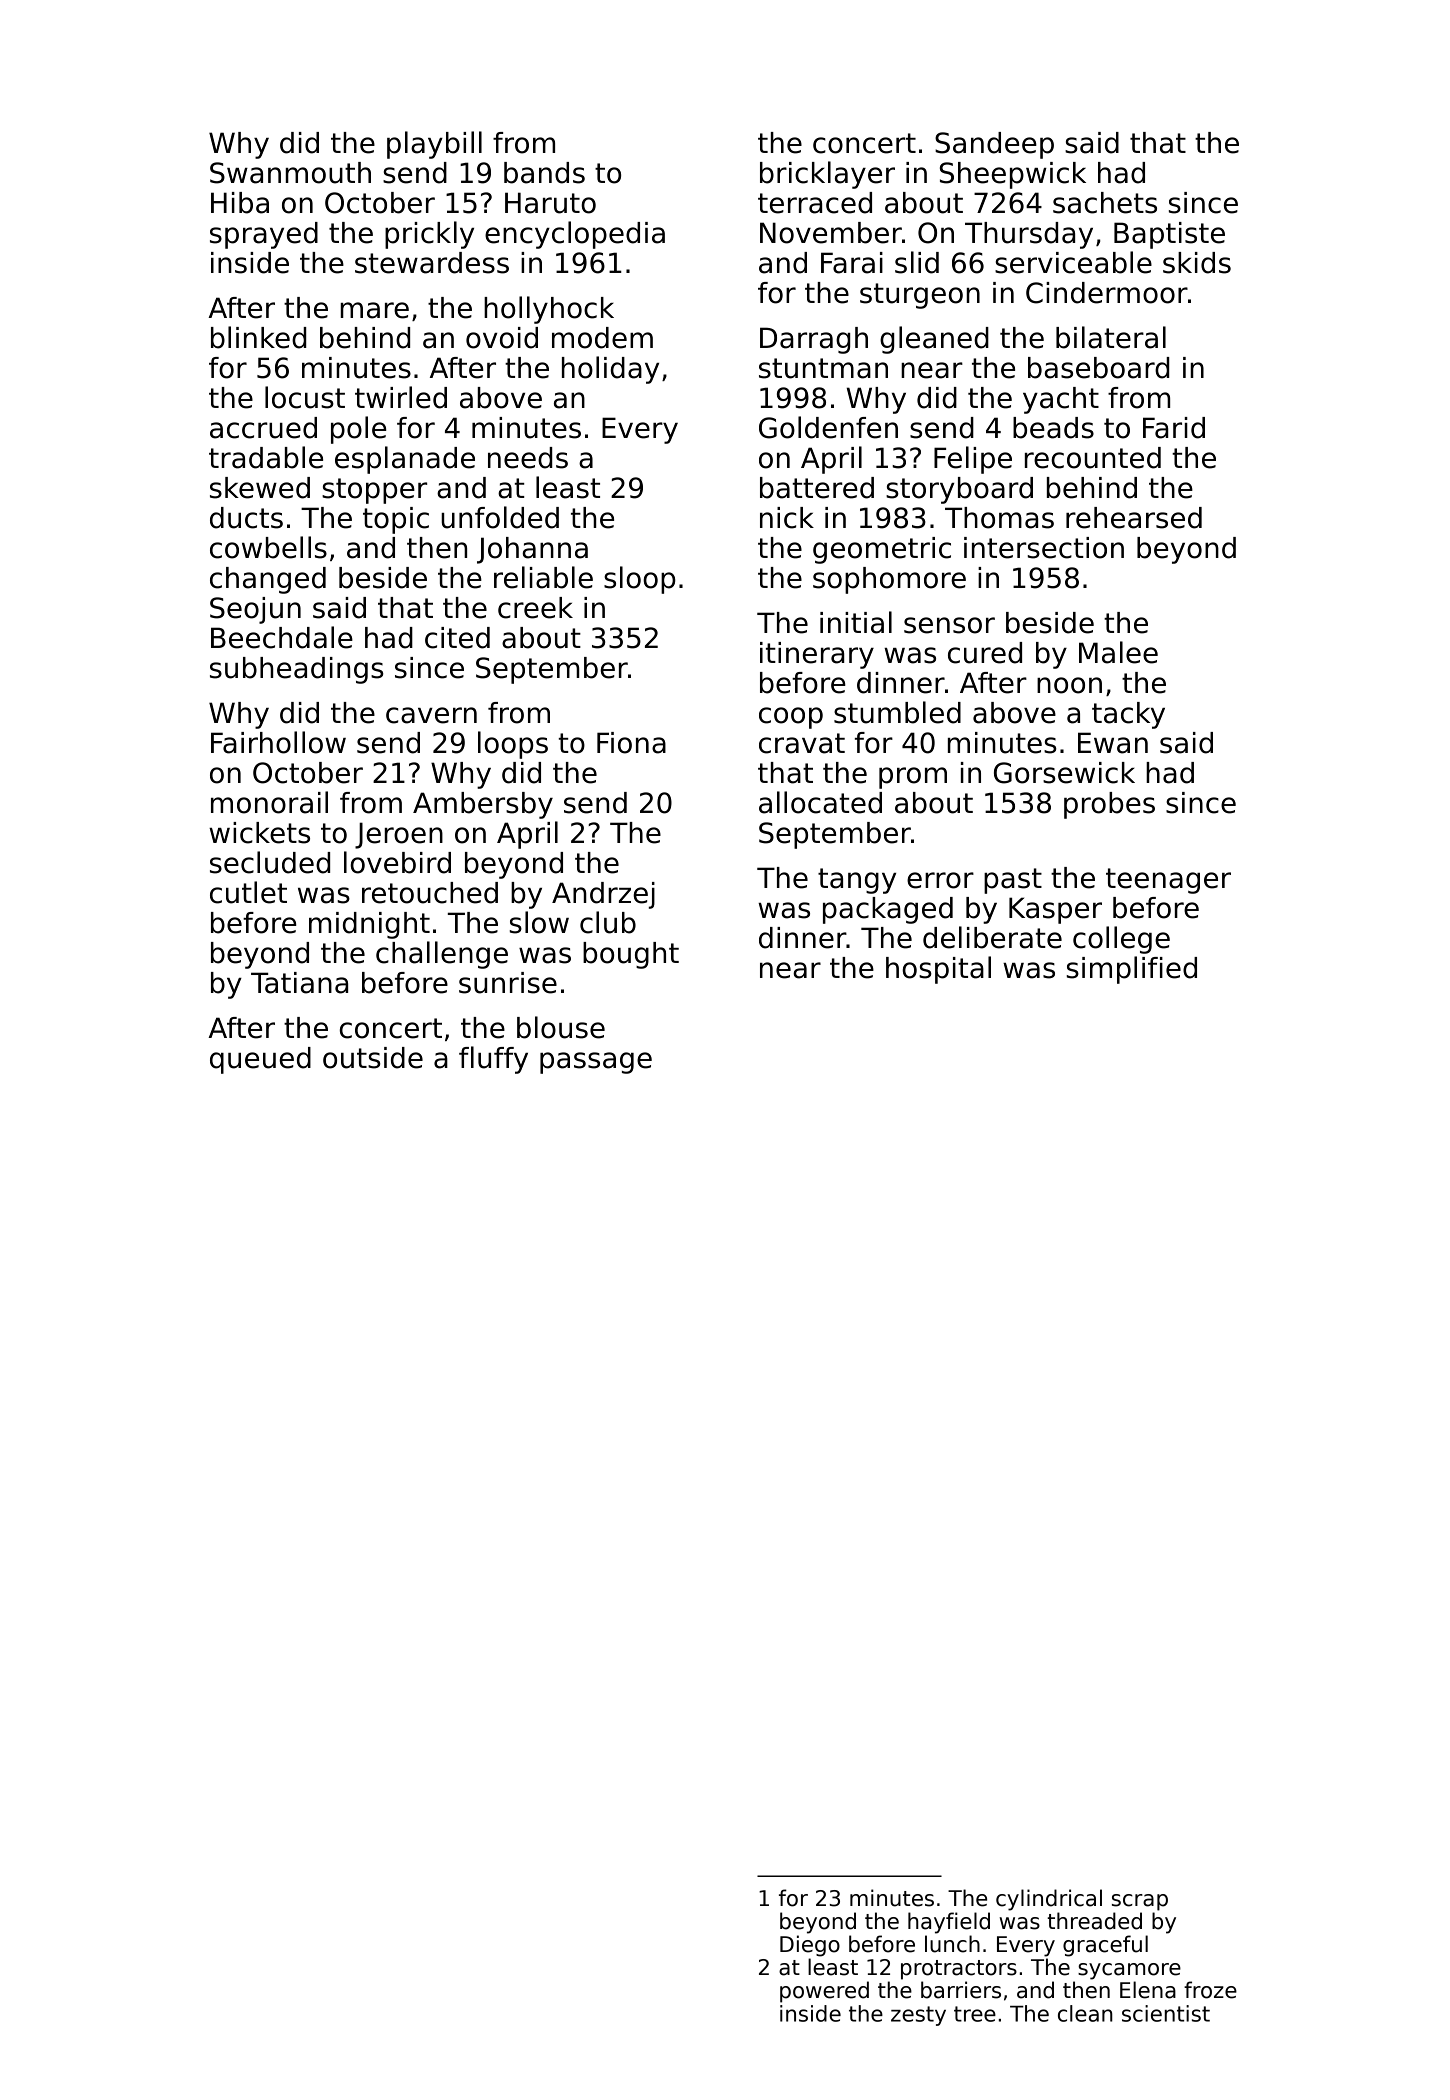 The width and height of the document is (1450, 2100). What do you see at coordinates (493, 1060) in the document?
I see `fluffy` at bounding box center [493, 1060].
